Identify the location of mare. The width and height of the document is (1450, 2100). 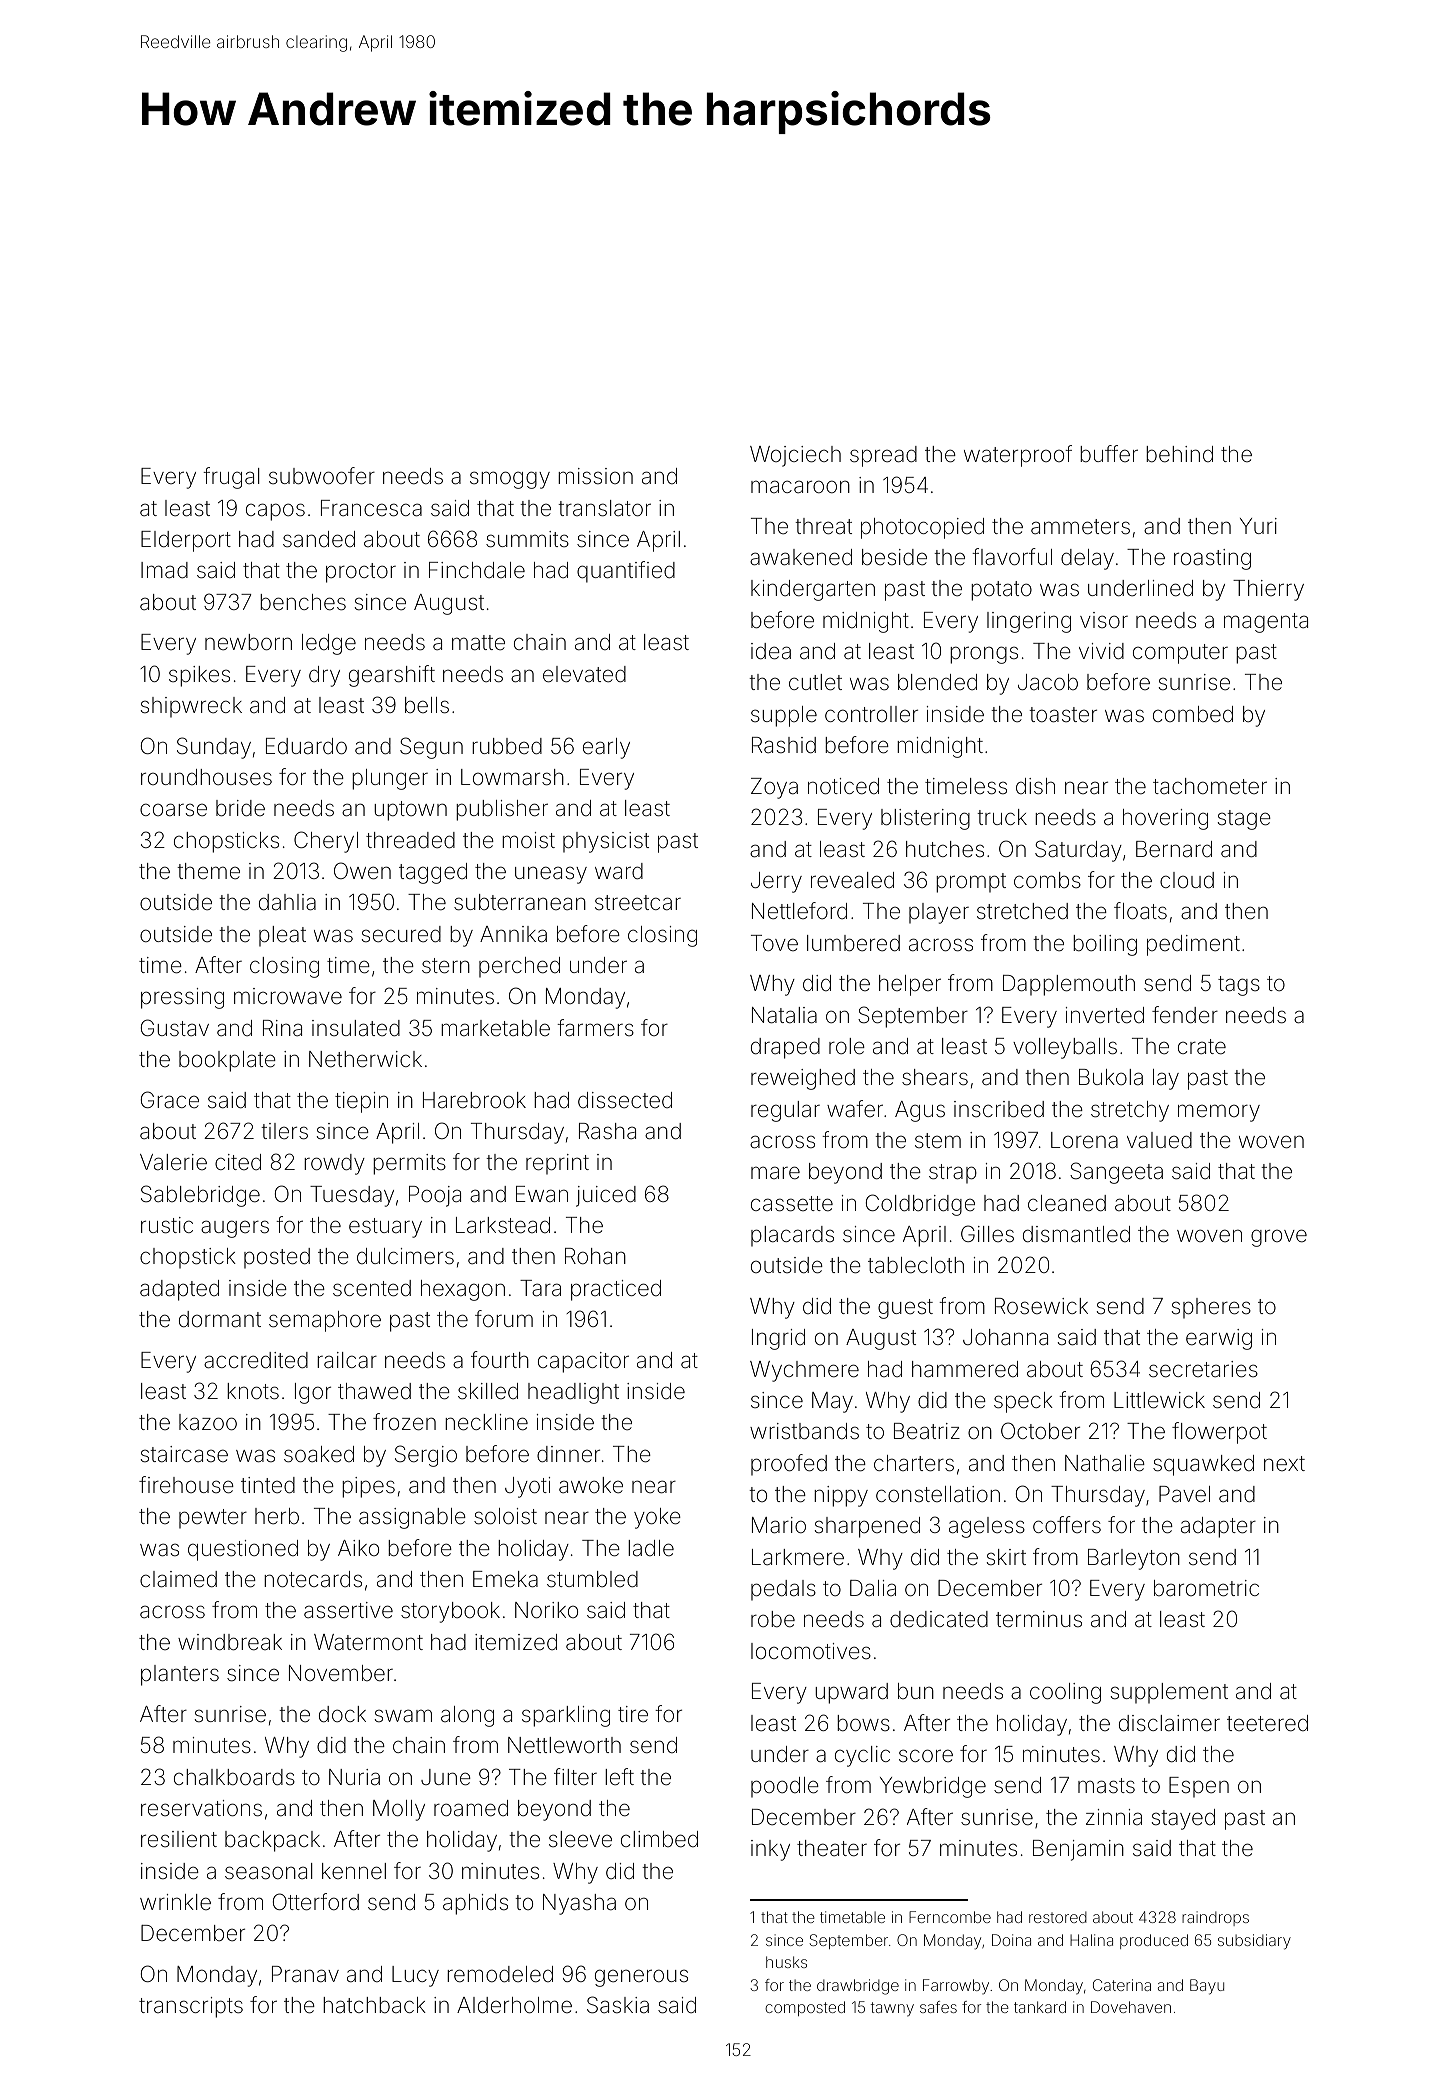
(775, 1173).
